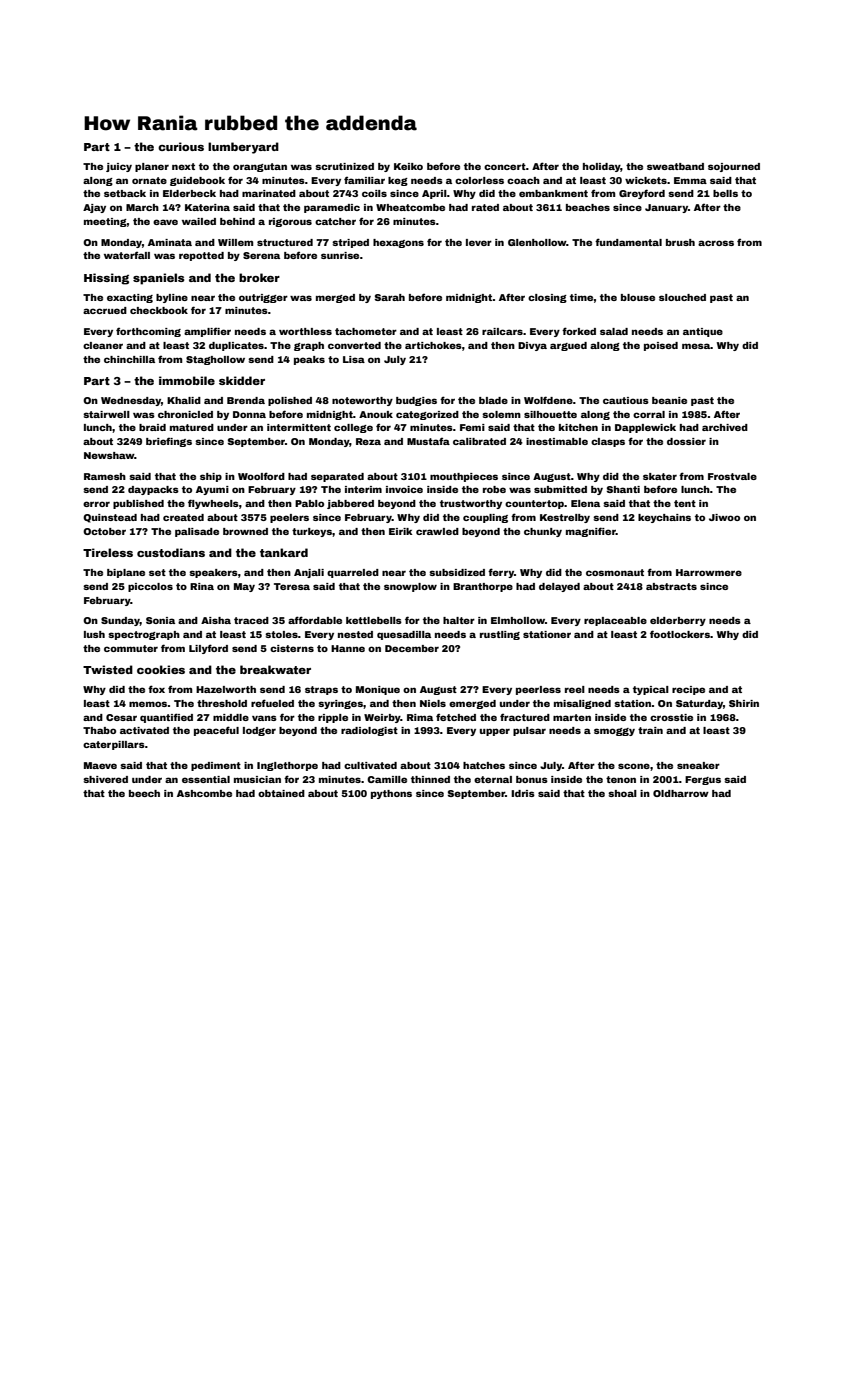 Image resolution: width=849 pixels, height=1400 pixels. I want to click on crosstie, so click(671, 717).
